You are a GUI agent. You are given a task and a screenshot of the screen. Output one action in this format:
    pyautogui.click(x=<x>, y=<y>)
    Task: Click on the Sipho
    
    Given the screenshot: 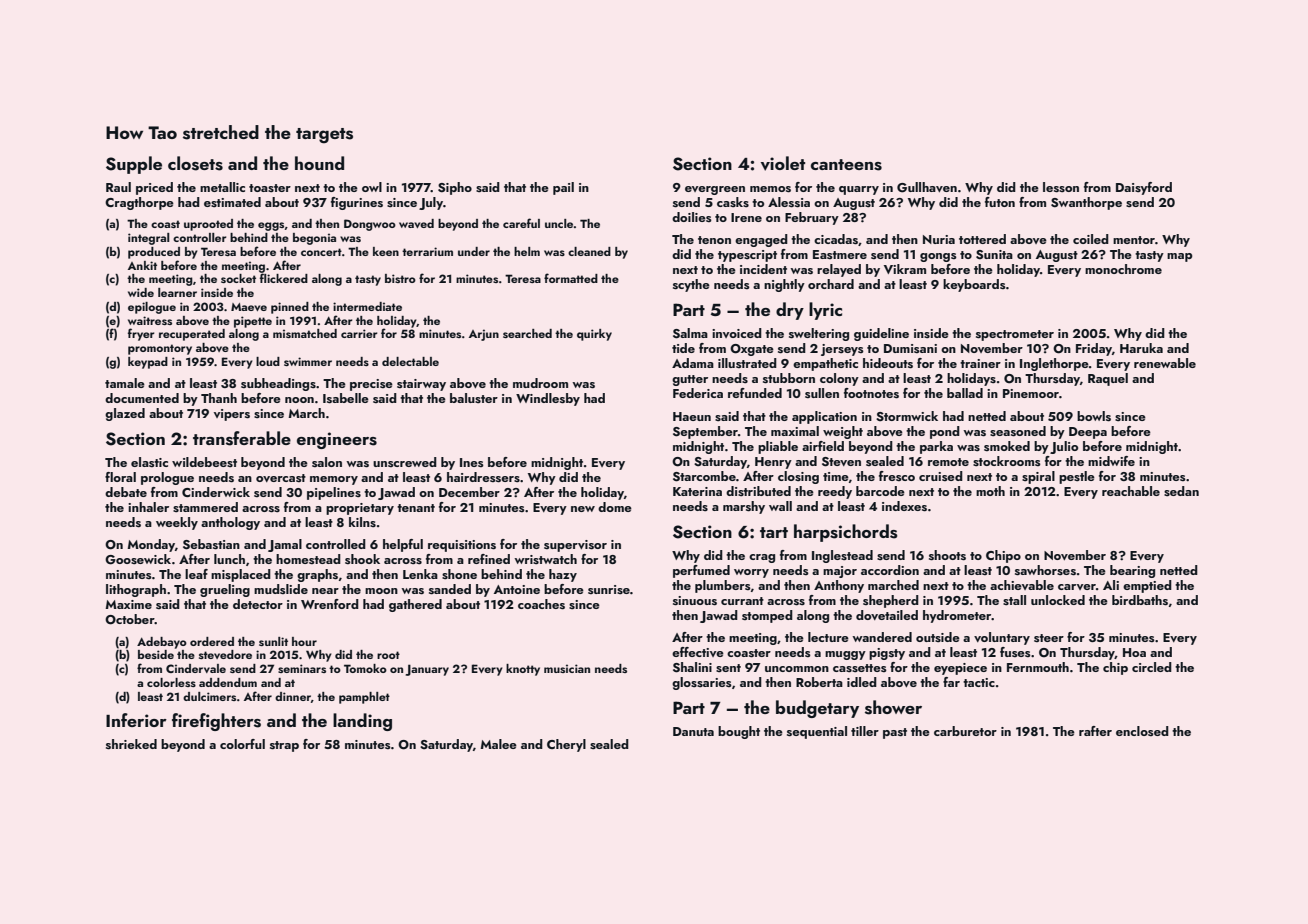 What is the action you would take?
    pyautogui.click(x=455, y=188)
